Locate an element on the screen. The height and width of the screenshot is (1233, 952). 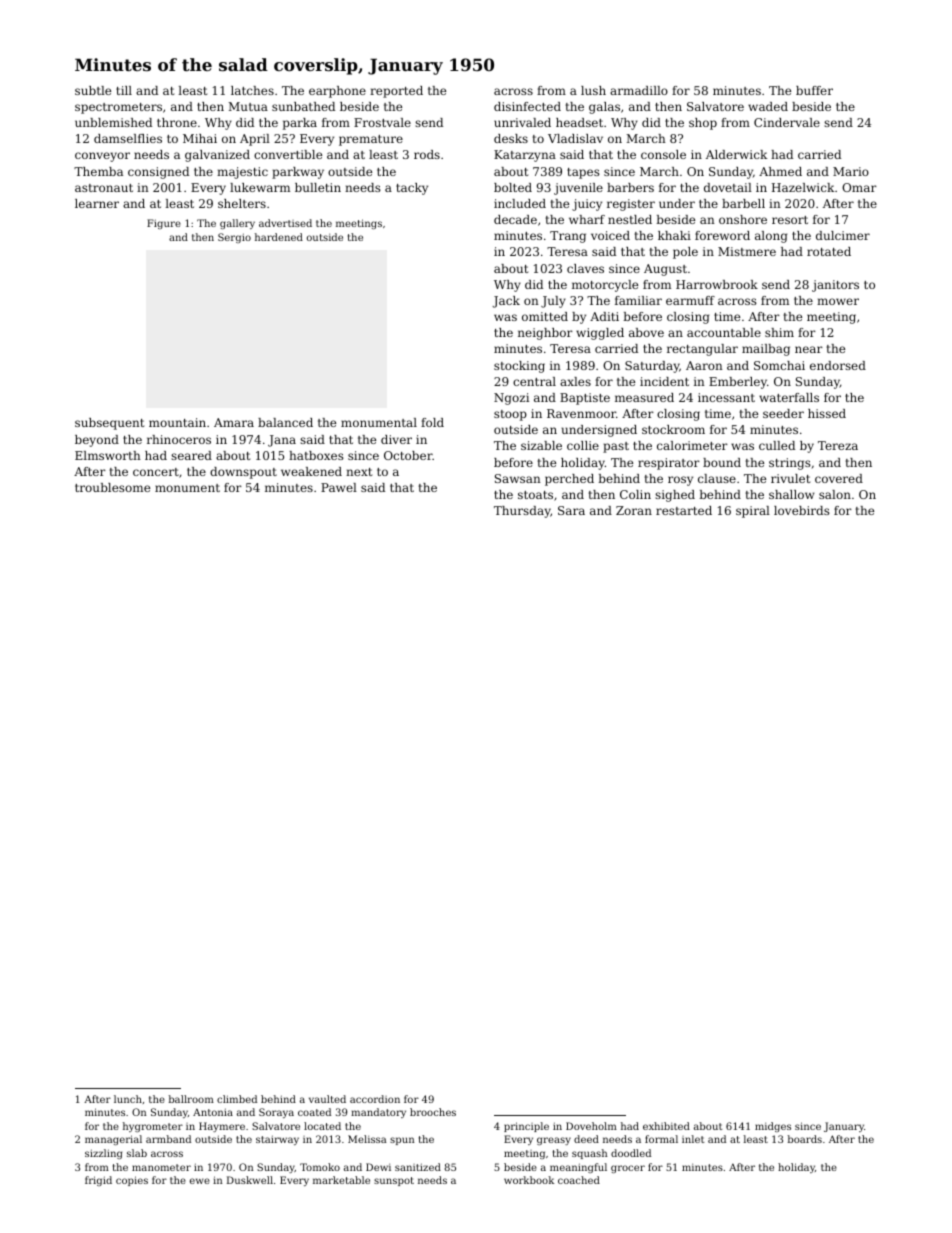
troublesome is located at coordinates (112, 487).
